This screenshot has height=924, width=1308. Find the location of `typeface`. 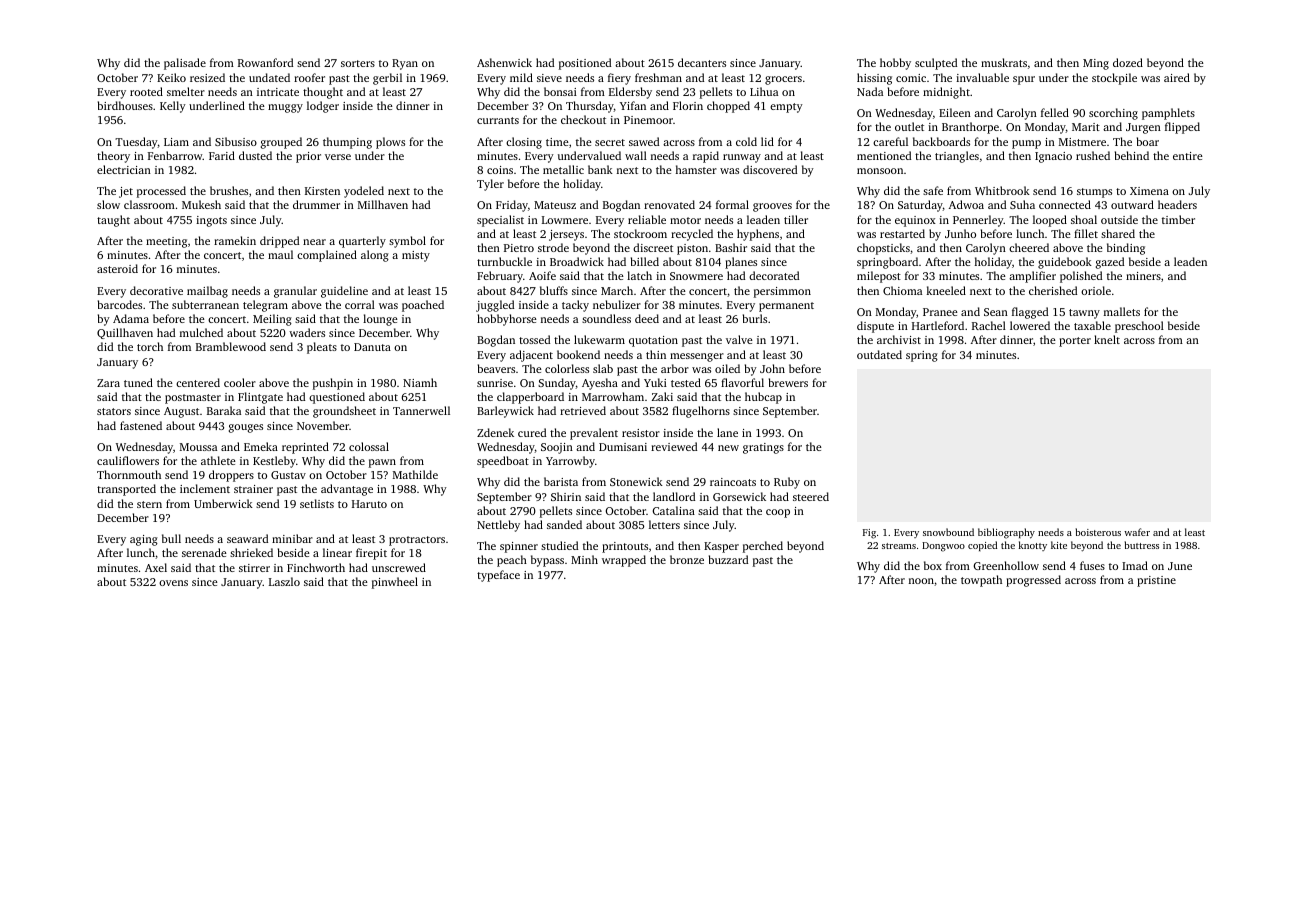

typeface is located at coordinates (498, 576).
